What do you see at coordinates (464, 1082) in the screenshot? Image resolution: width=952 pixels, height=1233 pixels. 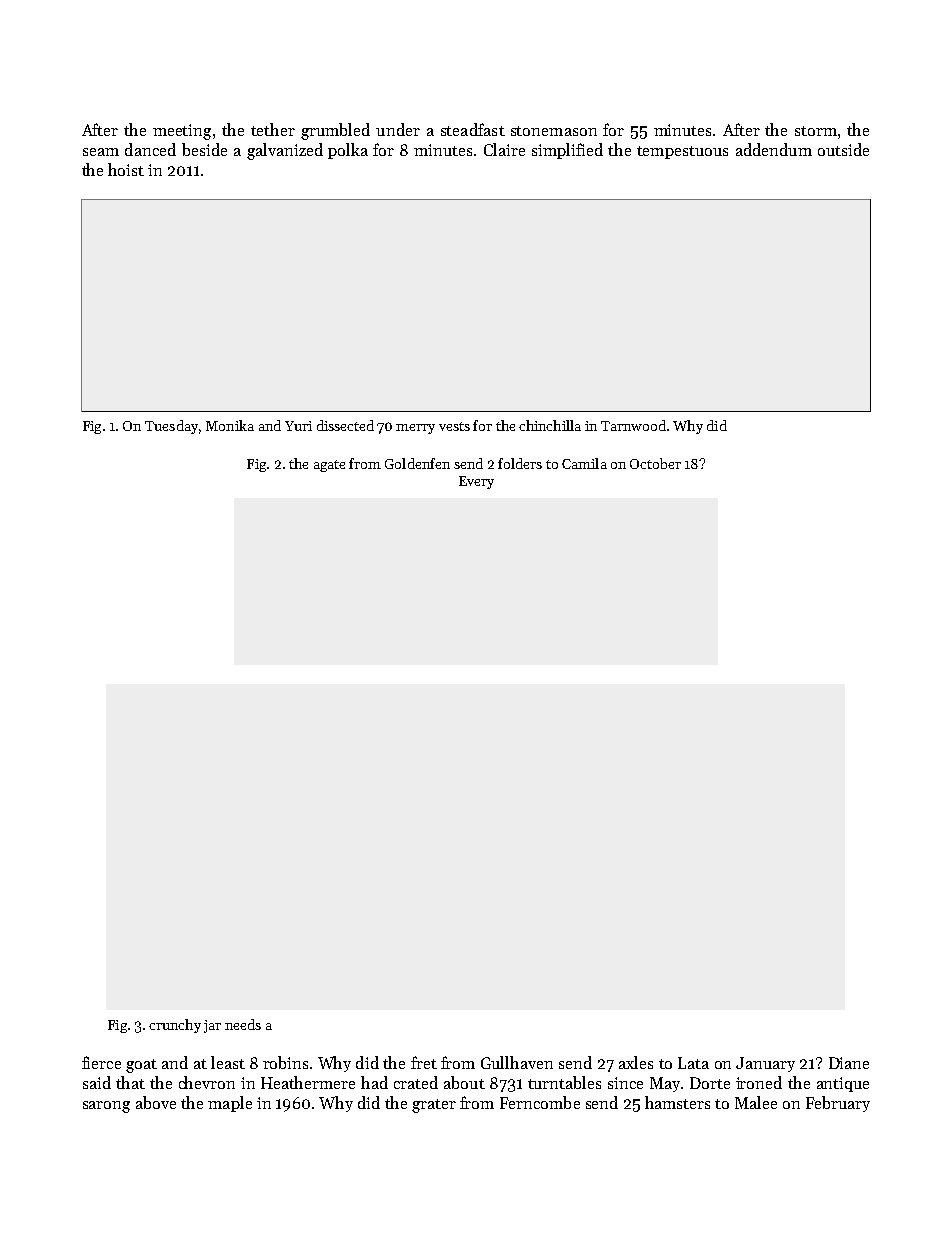 I see `about` at bounding box center [464, 1082].
